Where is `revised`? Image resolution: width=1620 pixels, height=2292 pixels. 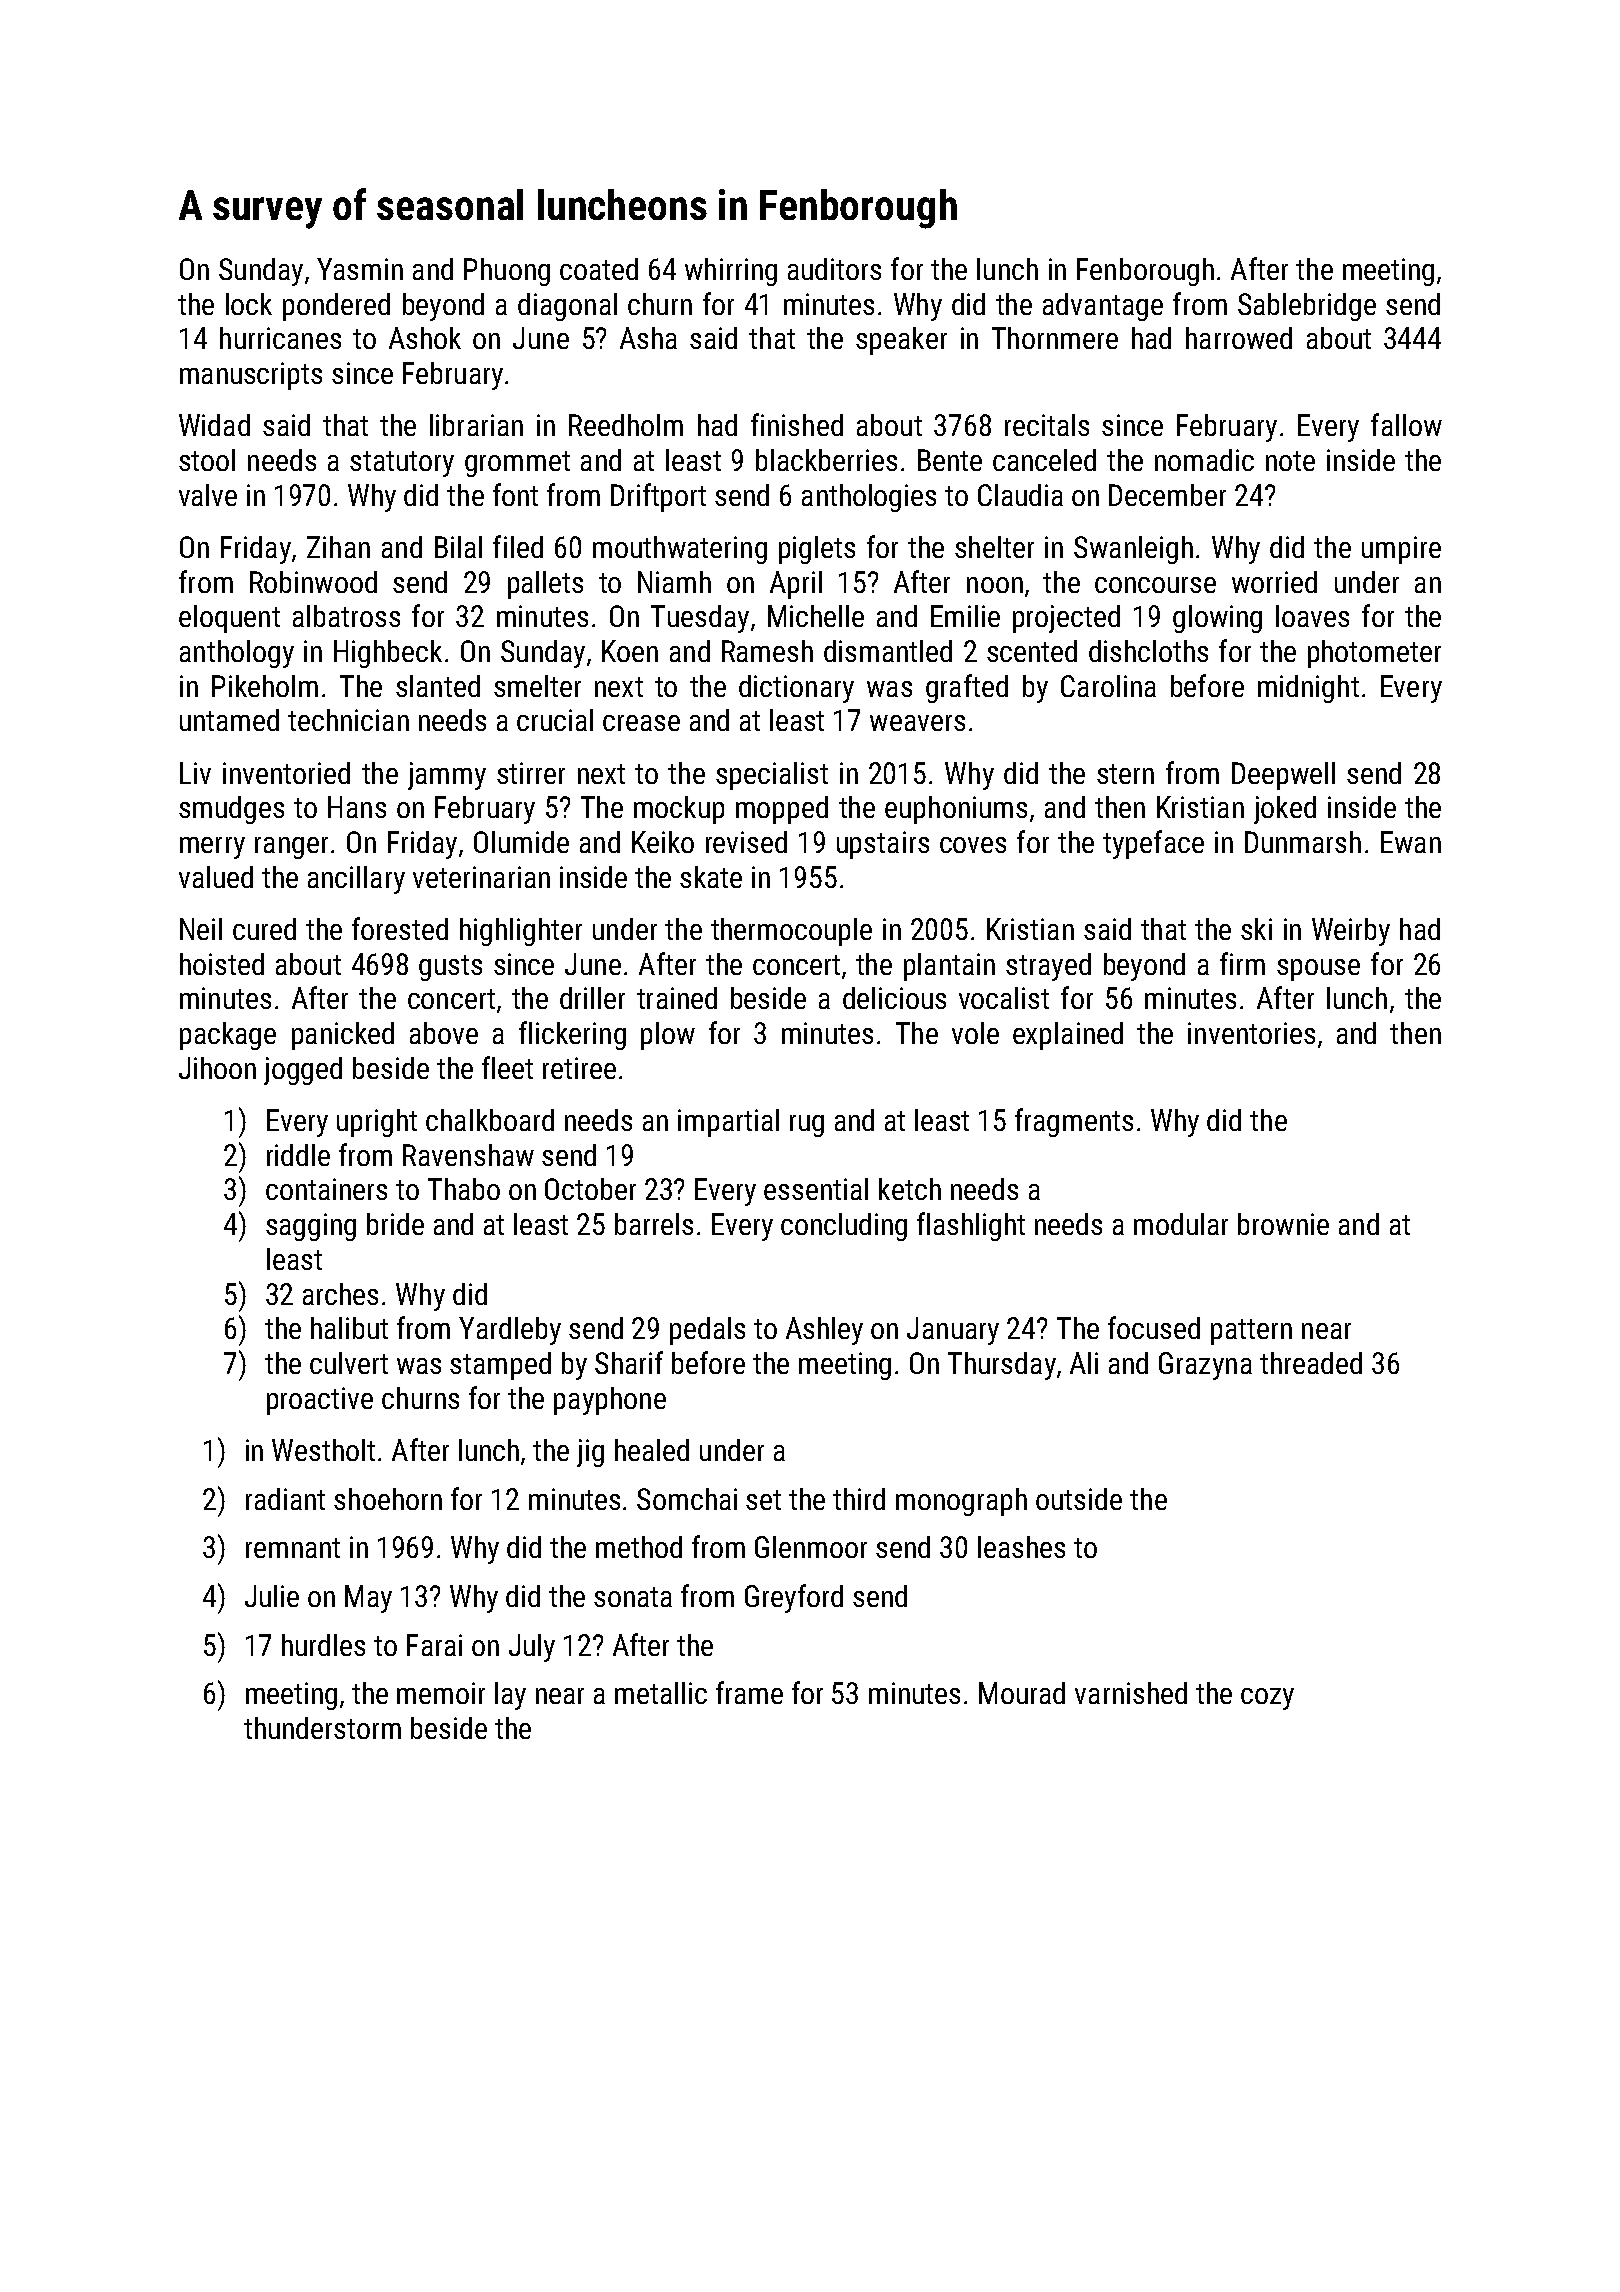
revised is located at coordinates (746, 842).
